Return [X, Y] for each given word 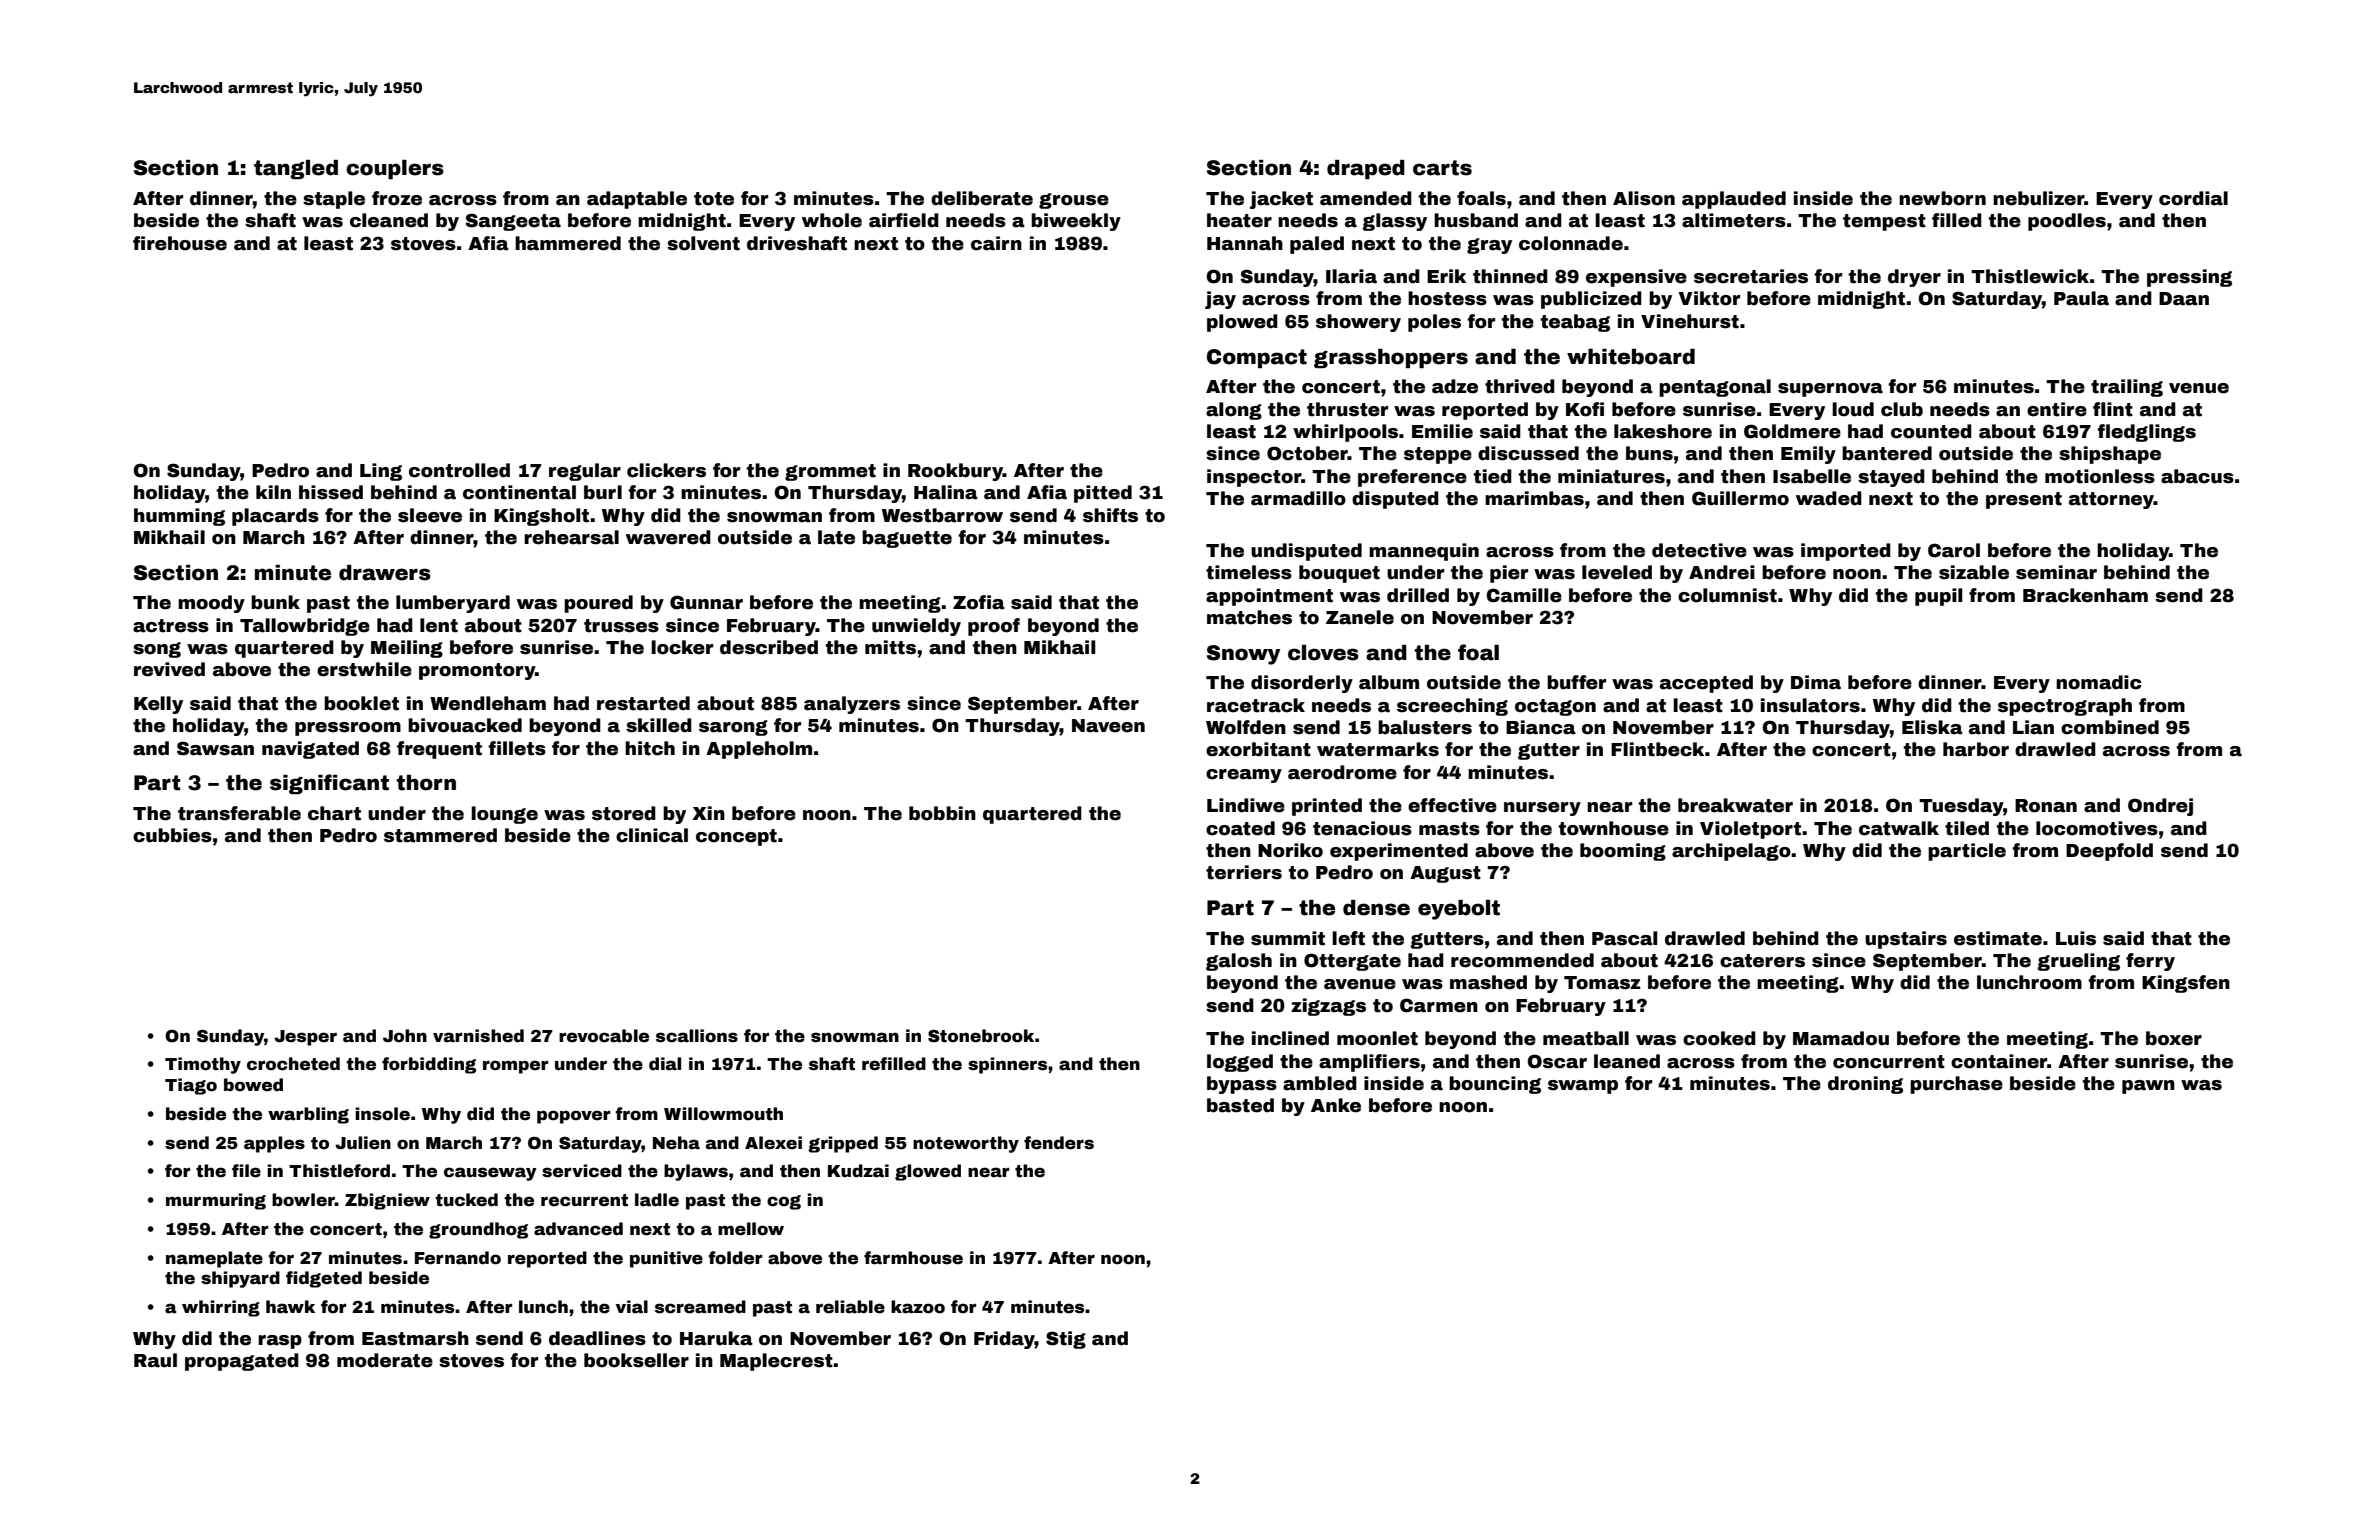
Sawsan [215, 748]
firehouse [180, 243]
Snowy [1243, 655]
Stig [1066, 1340]
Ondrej [2160, 807]
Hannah [1245, 243]
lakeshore [1663, 431]
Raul [155, 1360]
